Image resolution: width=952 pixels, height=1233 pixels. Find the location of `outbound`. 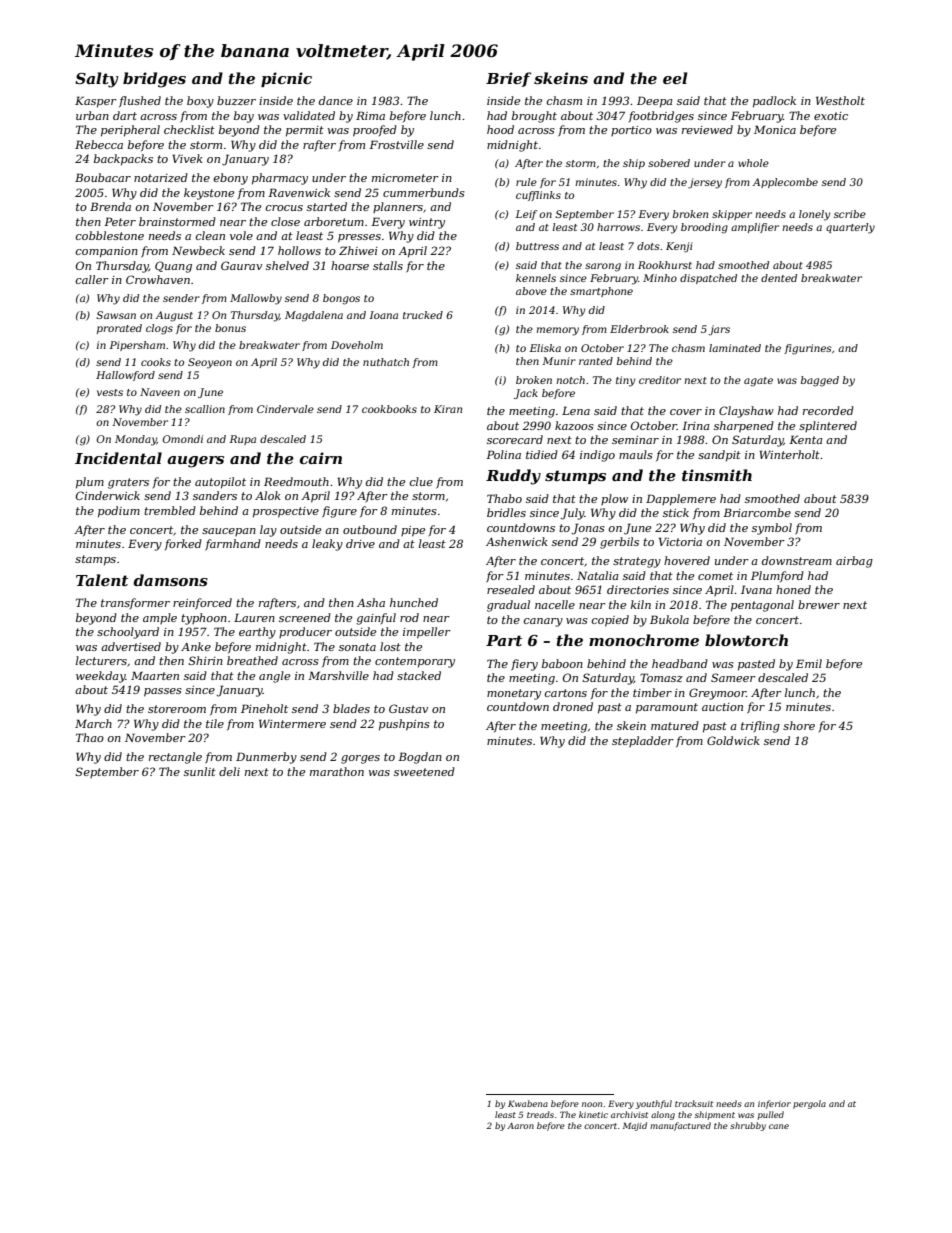

outbound is located at coordinates (370, 529).
